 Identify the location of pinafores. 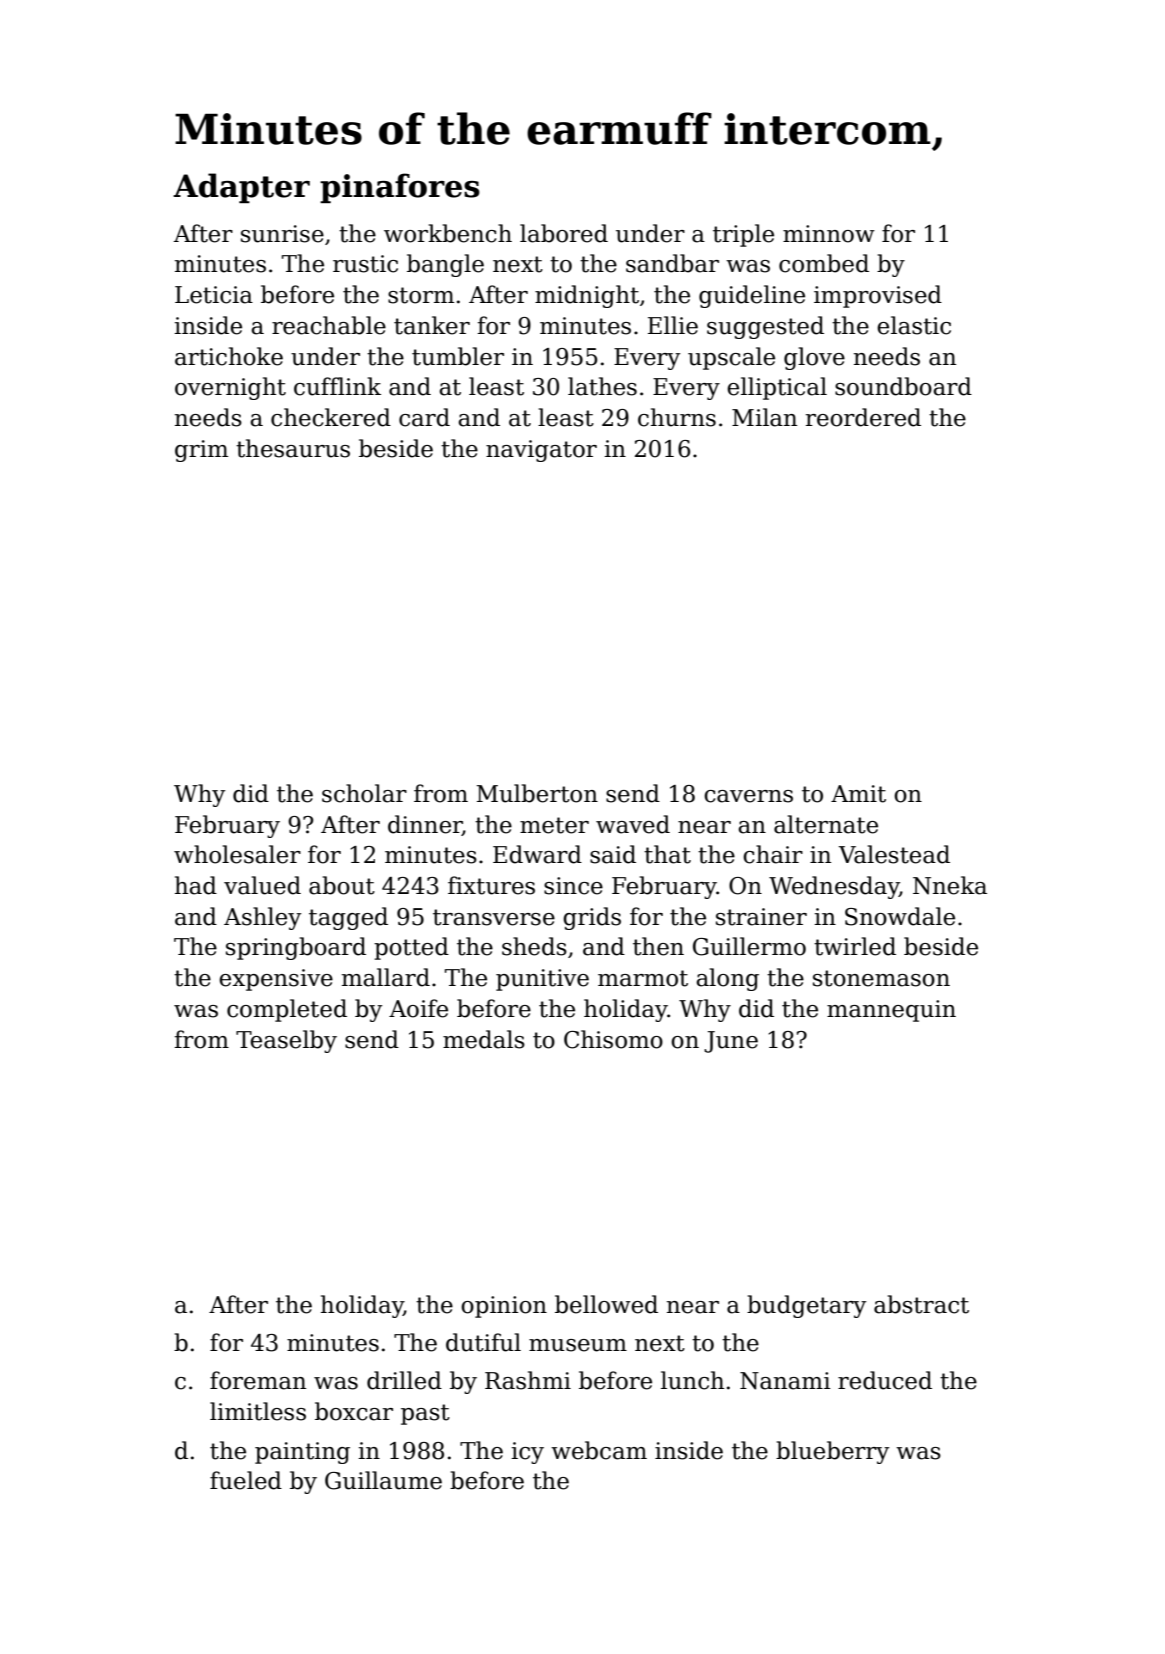
(400, 188).
